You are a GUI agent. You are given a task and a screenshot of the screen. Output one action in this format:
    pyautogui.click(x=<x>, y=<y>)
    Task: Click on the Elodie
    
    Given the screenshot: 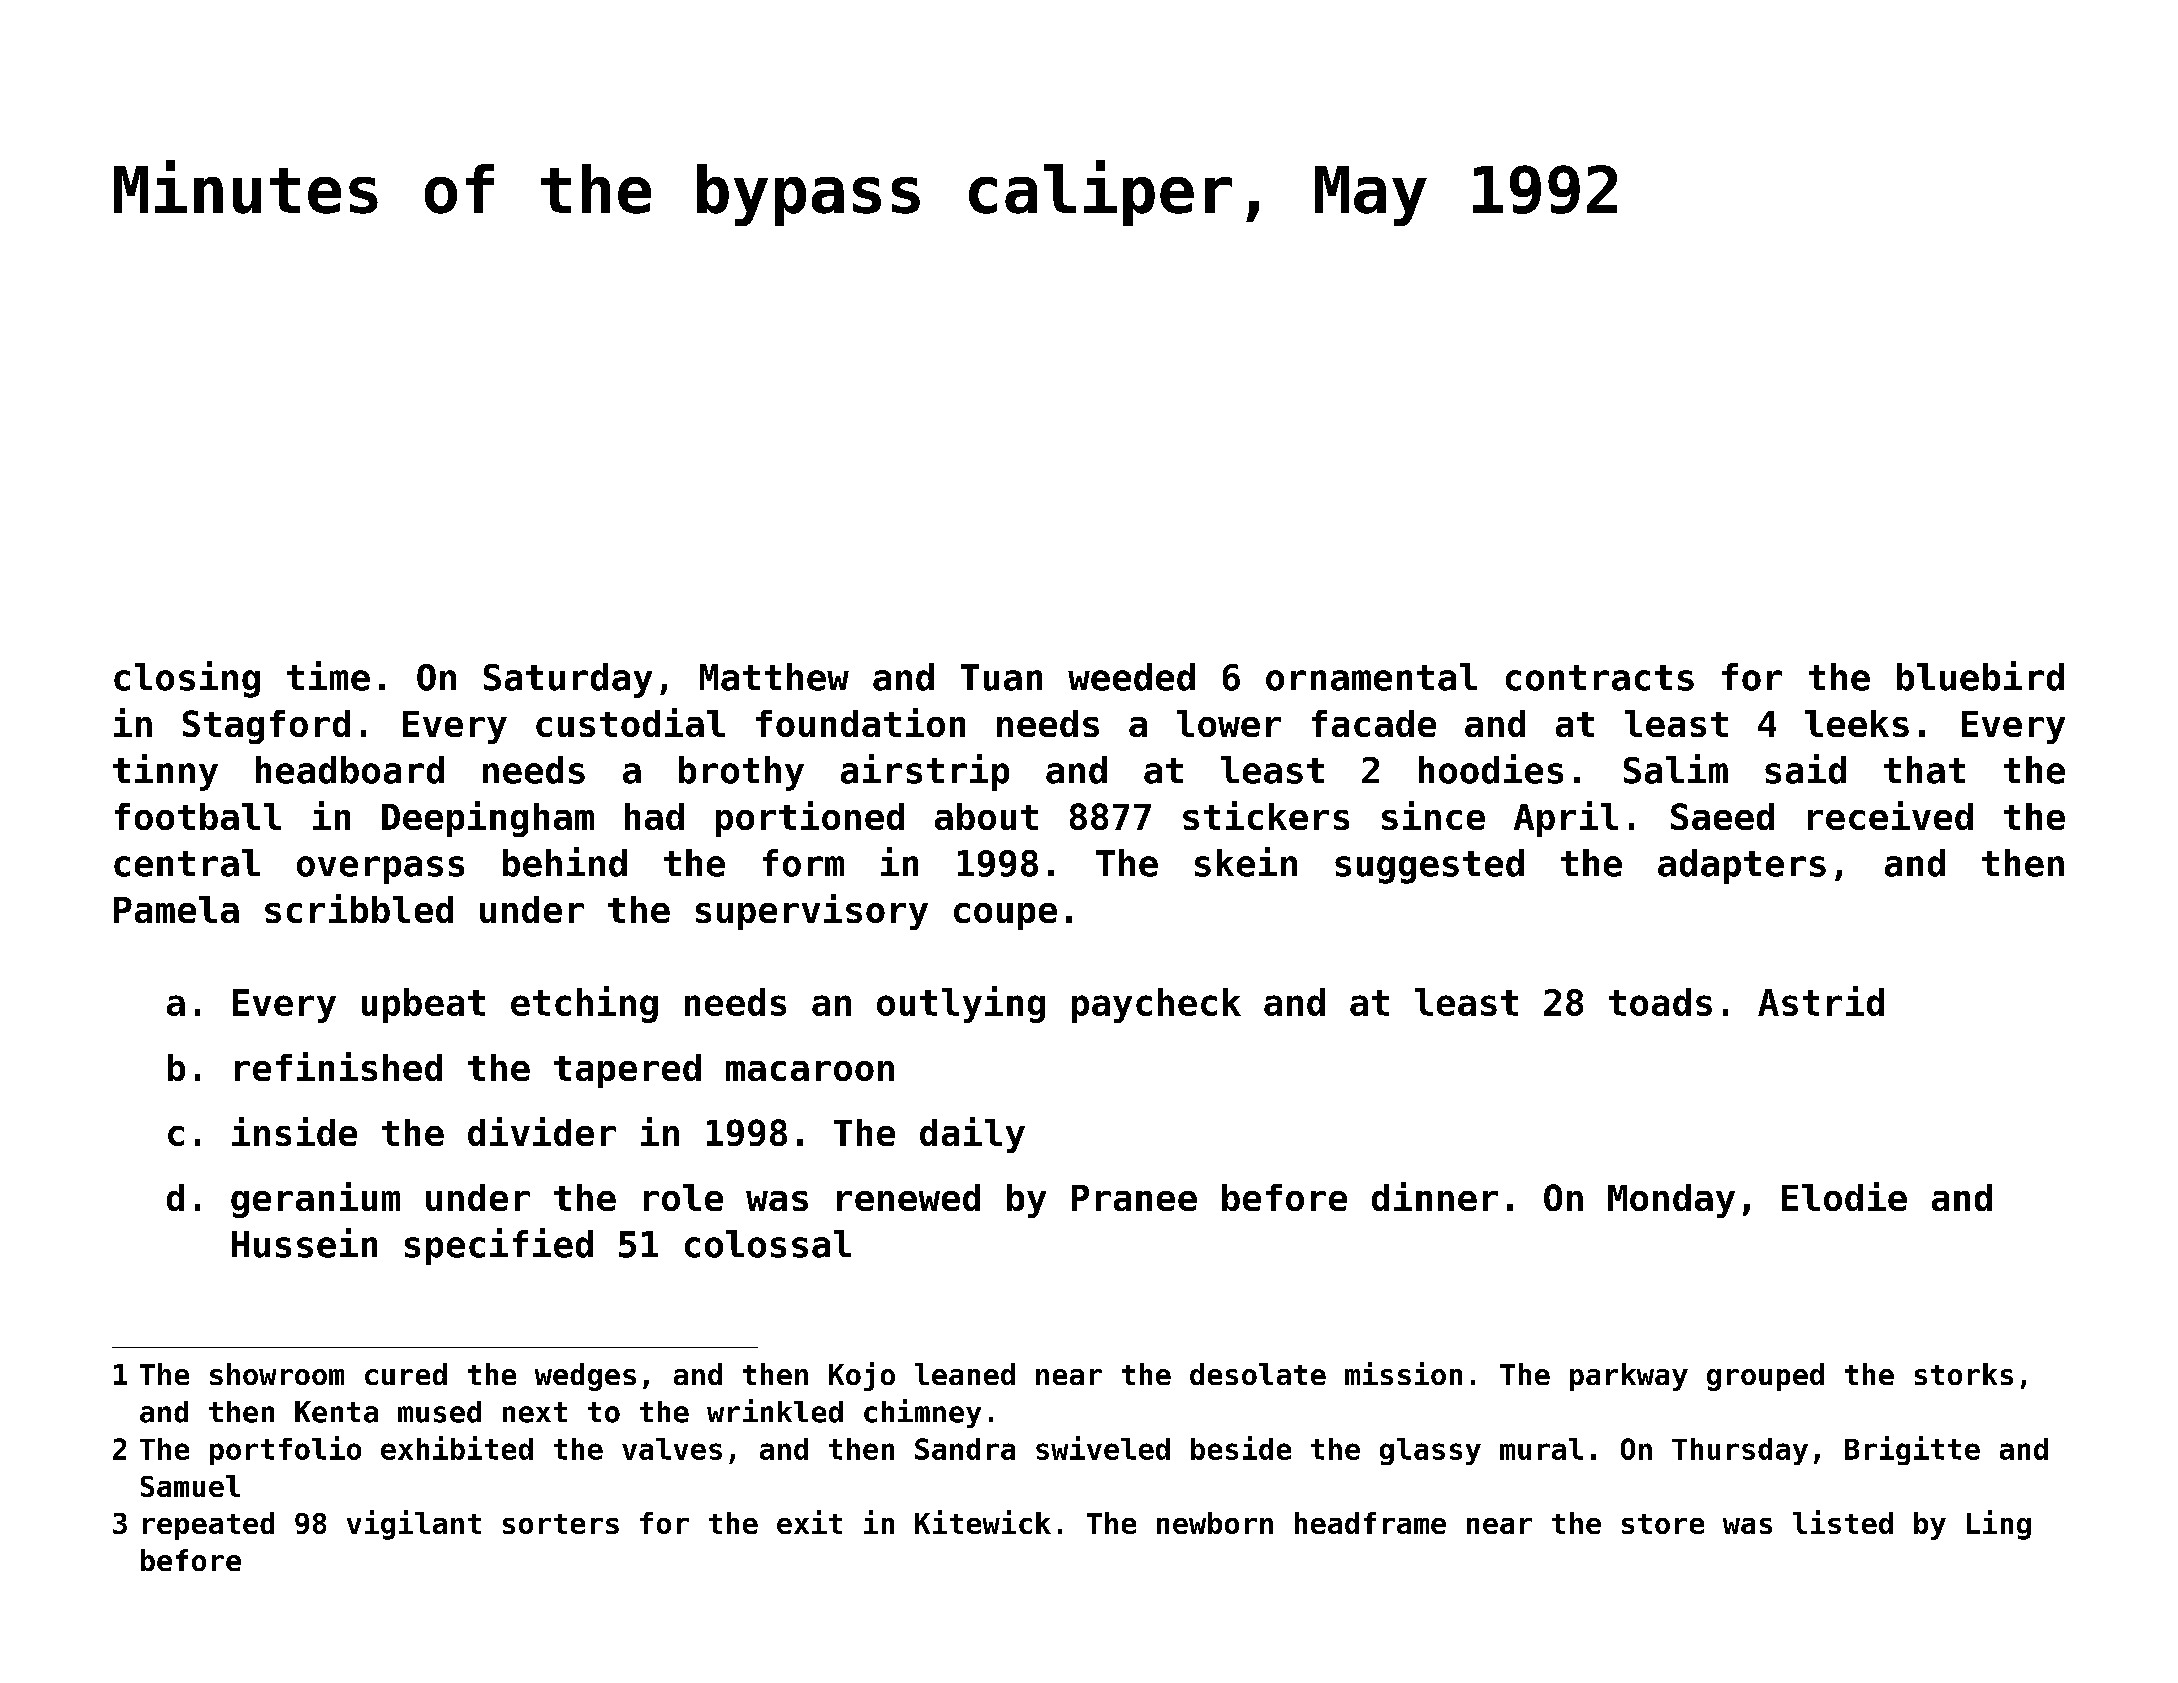 What is the action you would take?
    pyautogui.click(x=1844, y=1196)
